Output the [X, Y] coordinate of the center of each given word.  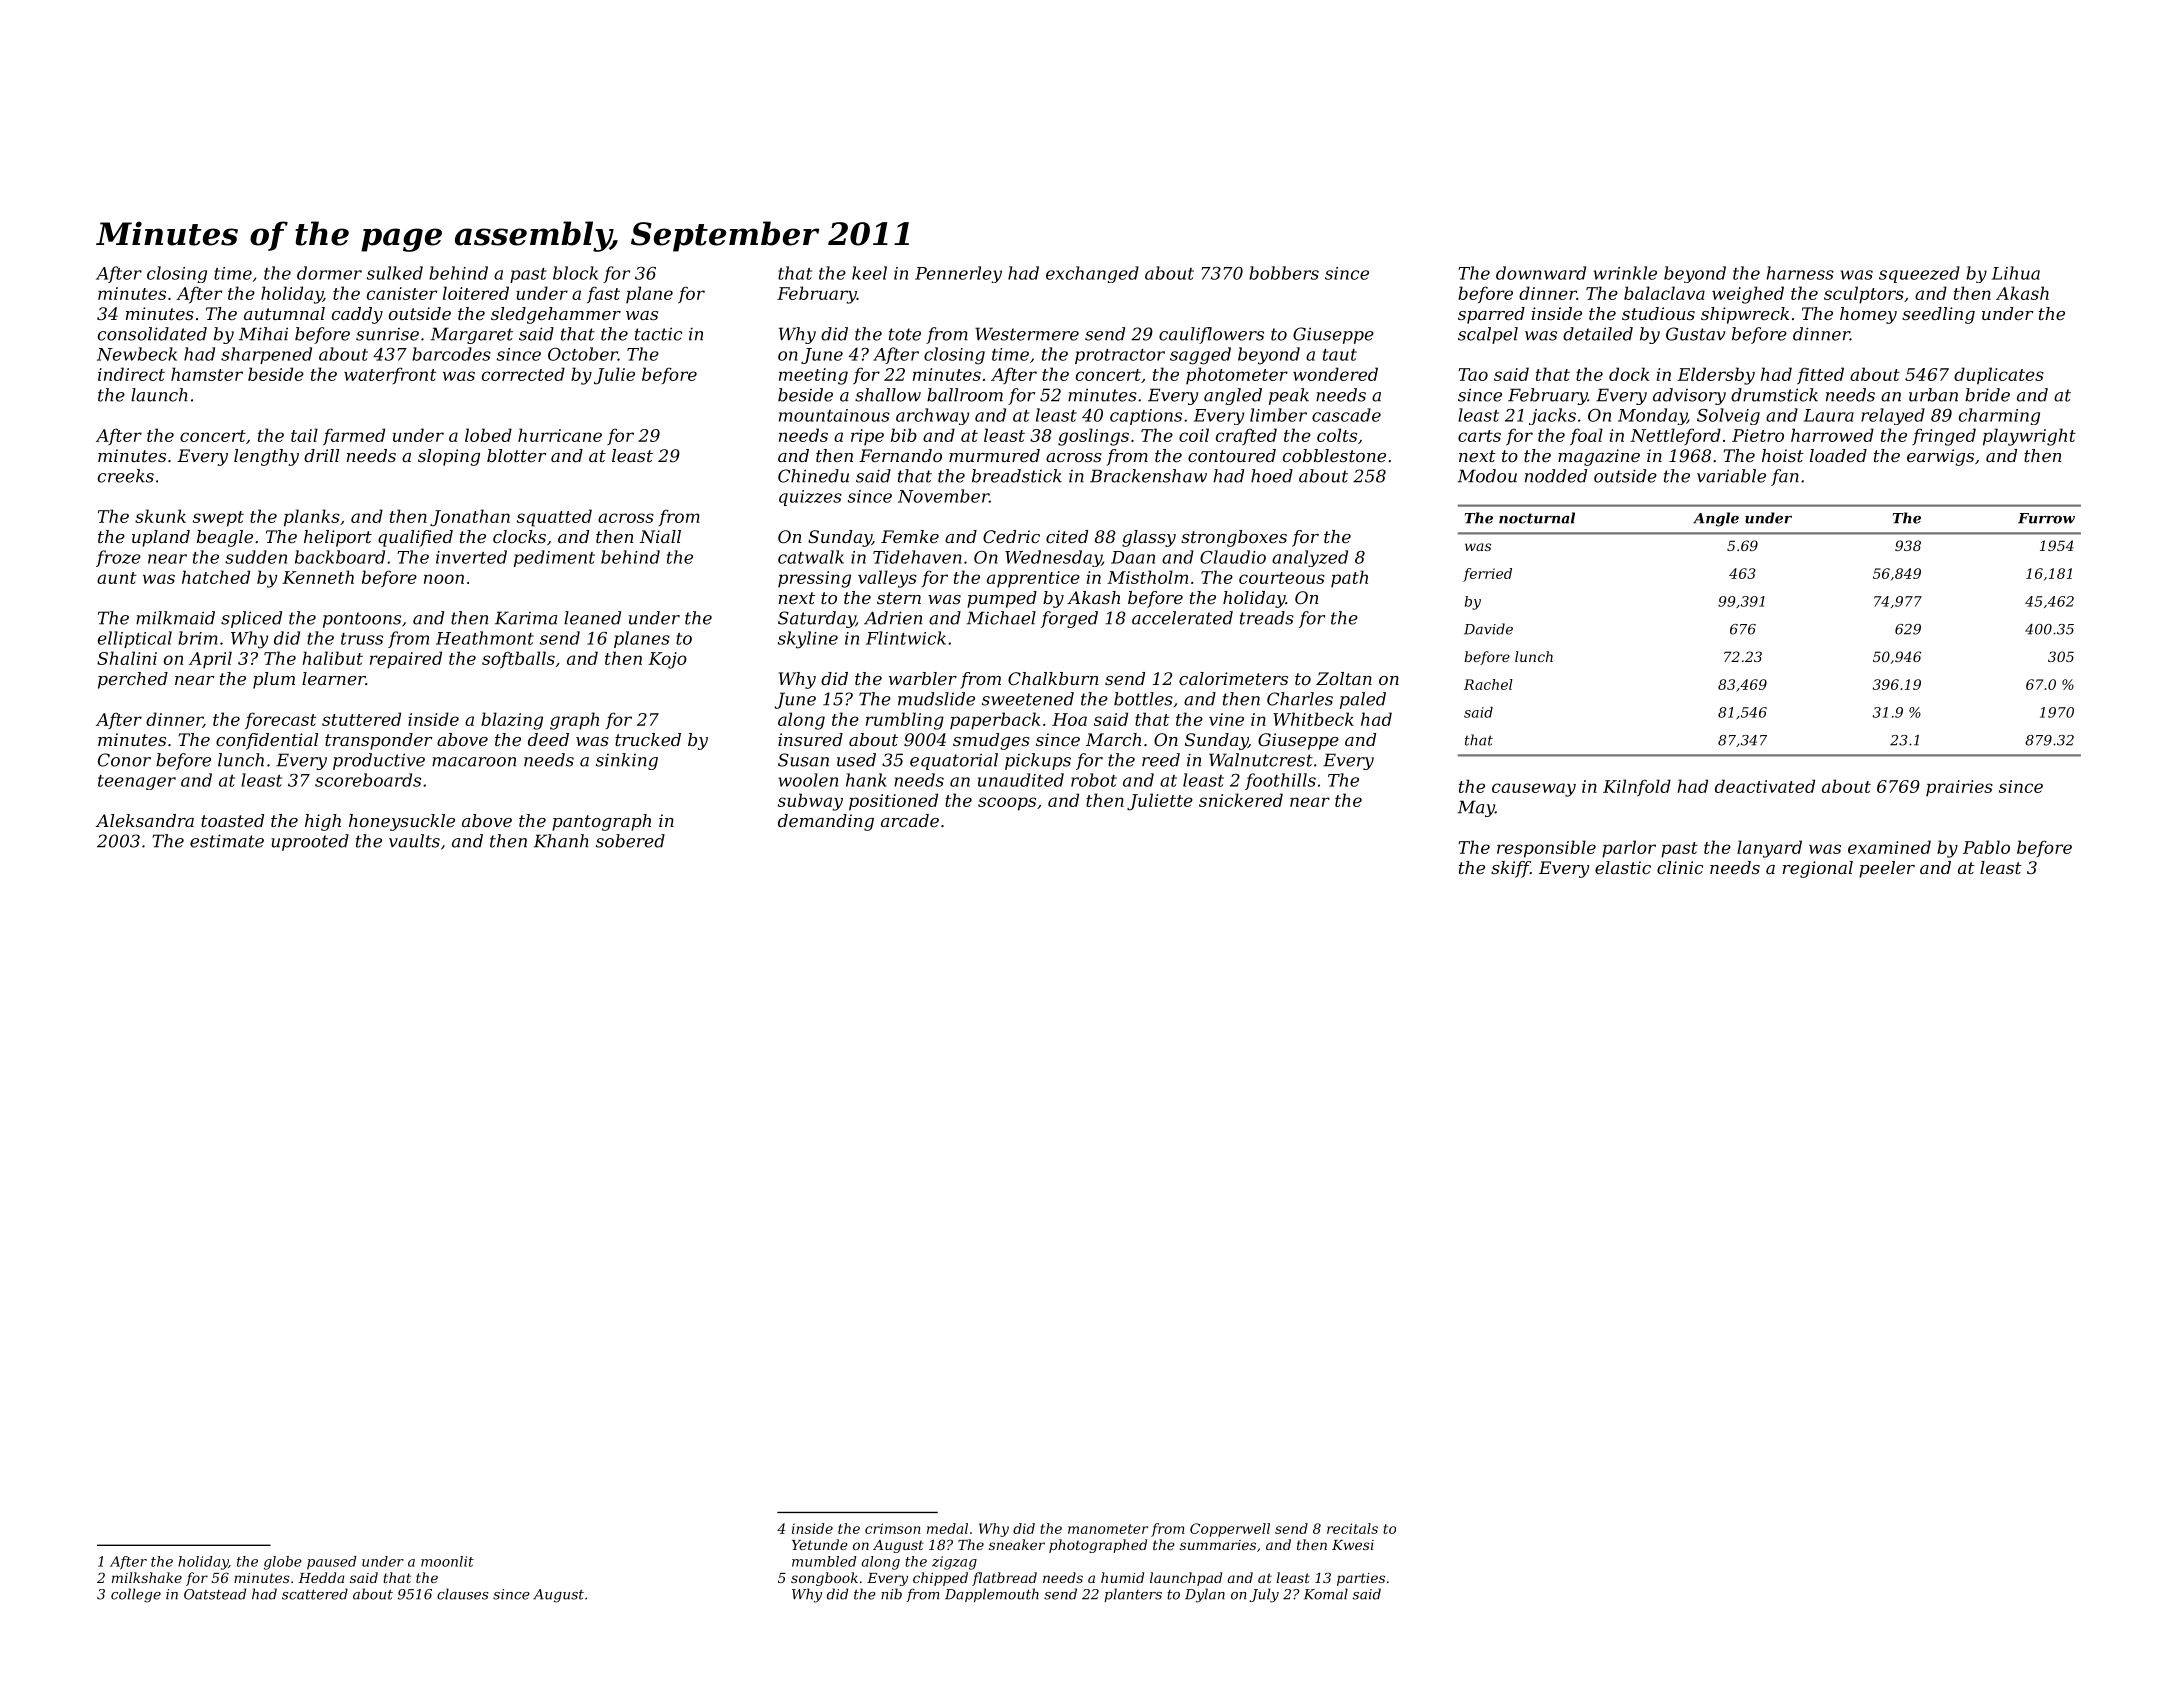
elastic [1623, 867]
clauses [462, 1594]
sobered [630, 841]
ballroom [965, 395]
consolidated [152, 334]
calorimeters [1233, 678]
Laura [1829, 415]
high [323, 822]
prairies [1959, 788]
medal [947, 1528]
